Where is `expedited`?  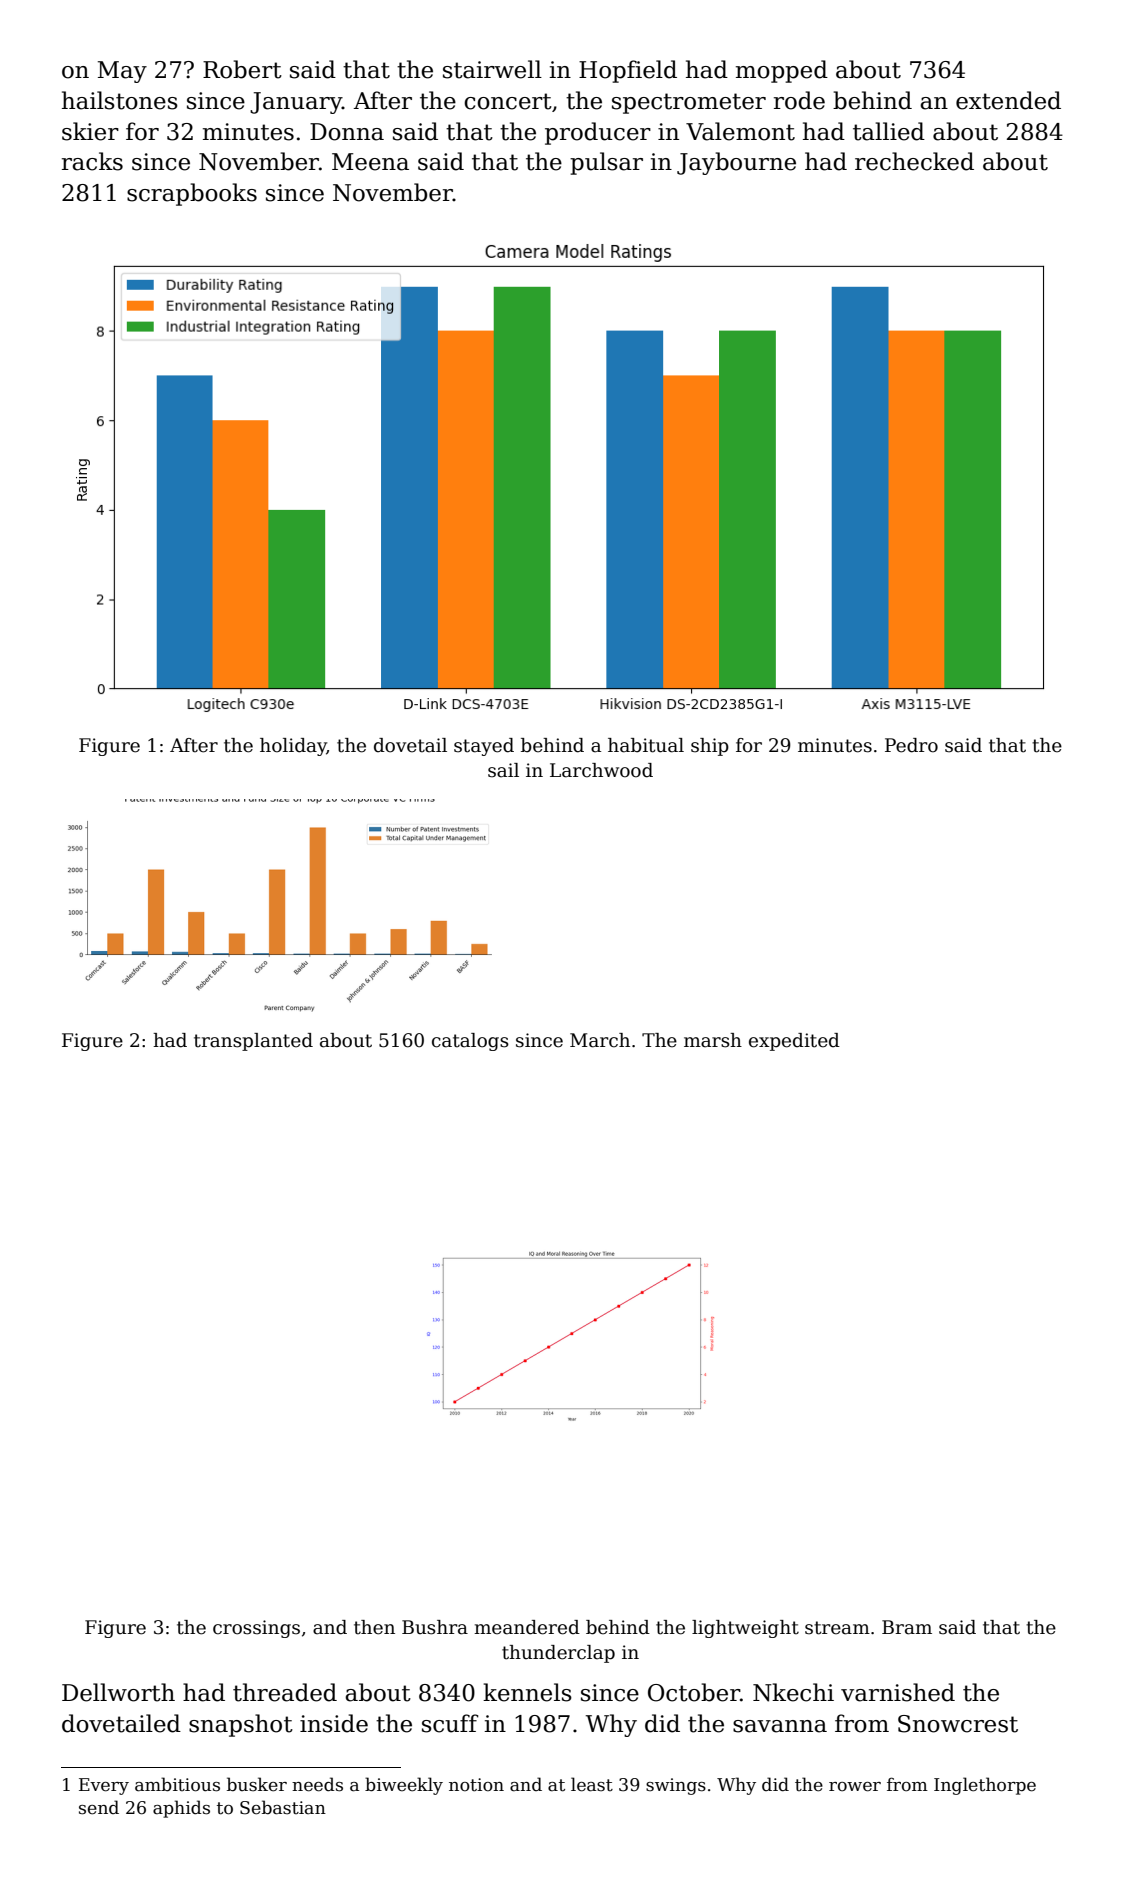
expedited is located at coordinates (794, 1042).
